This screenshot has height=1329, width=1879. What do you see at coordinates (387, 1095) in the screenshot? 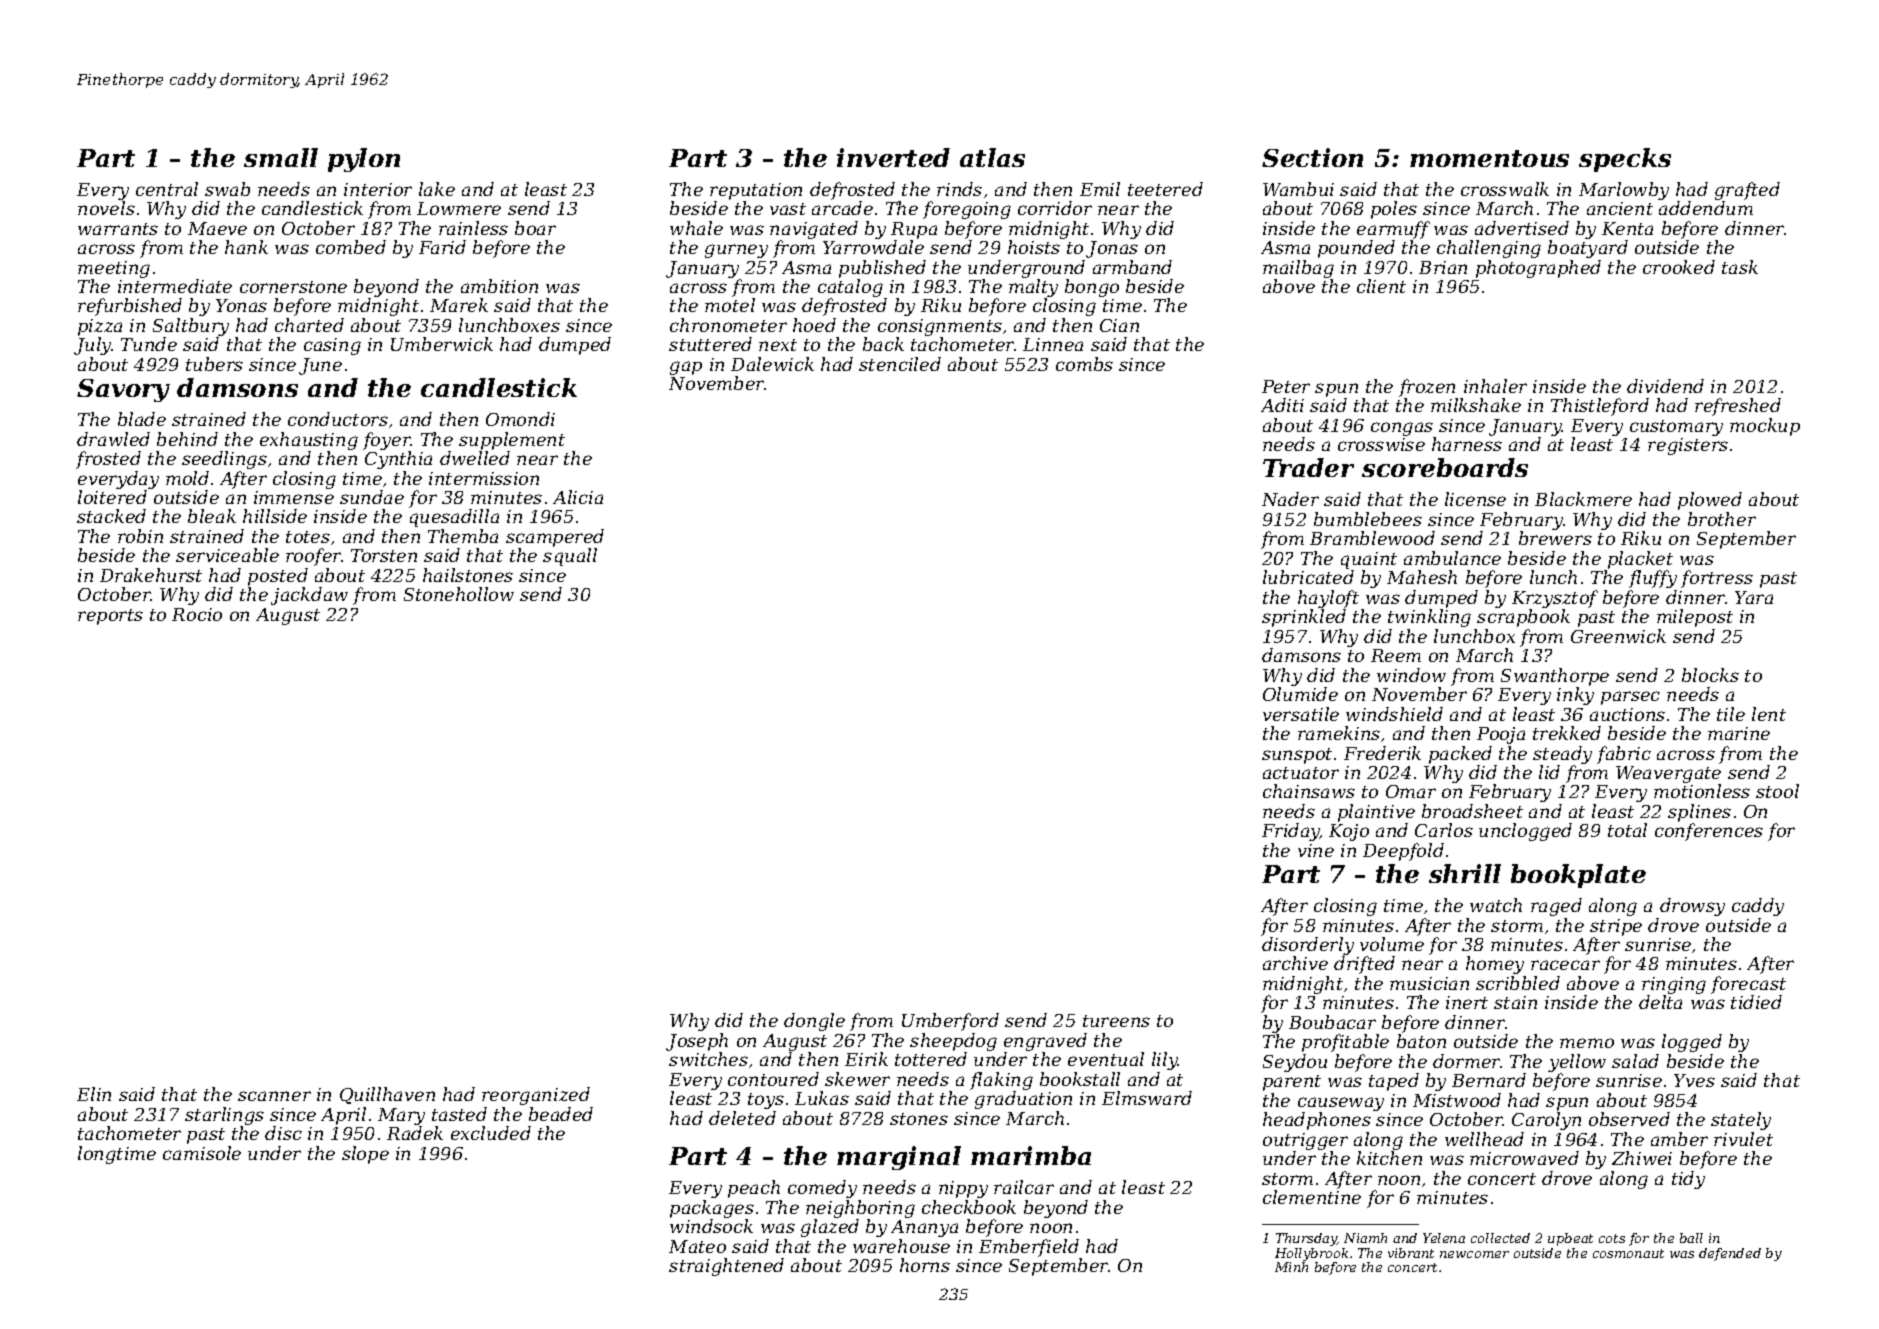
I see `Quillhaven` at bounding box center [387, 1095].
